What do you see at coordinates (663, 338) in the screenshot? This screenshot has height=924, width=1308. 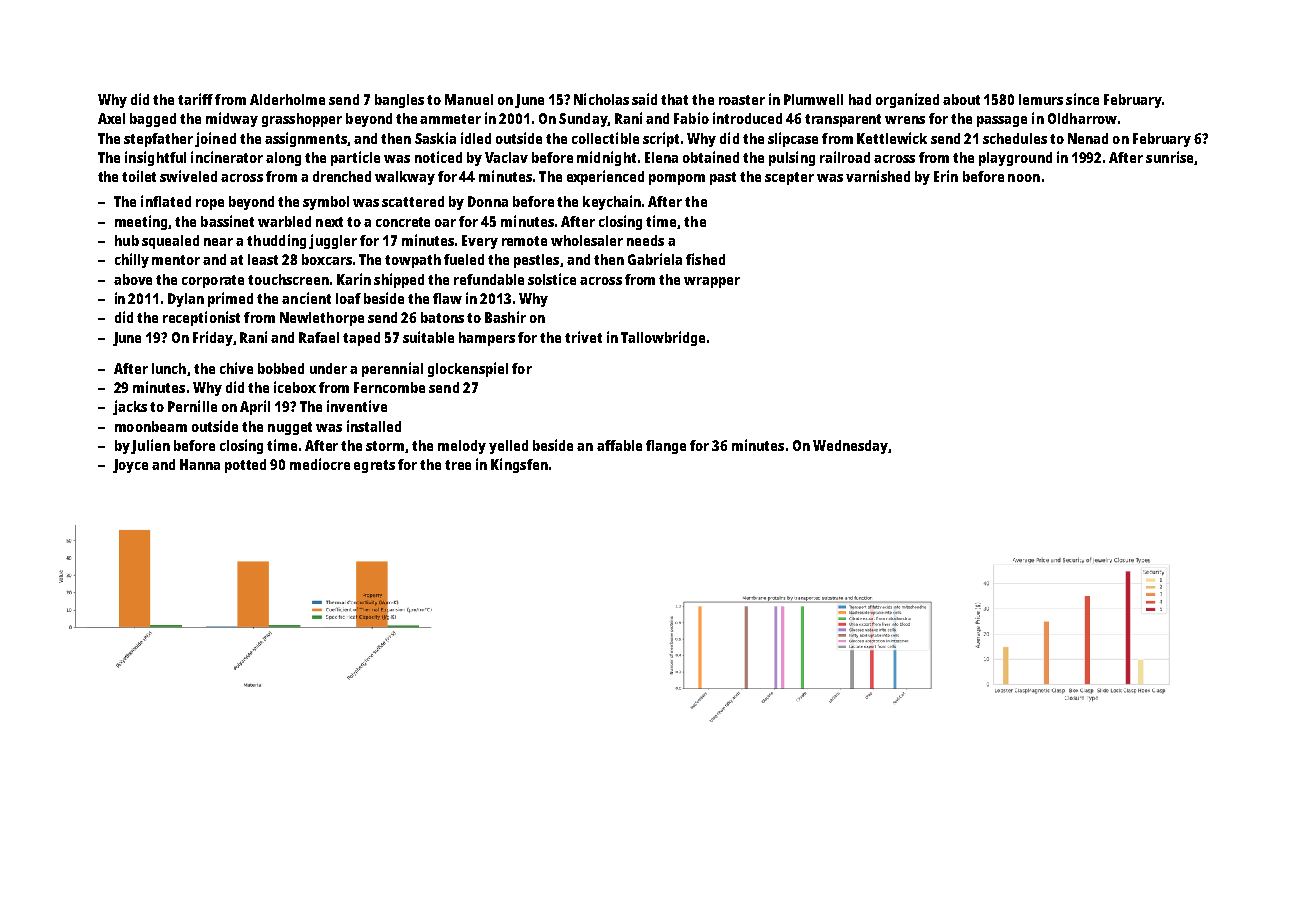 I see `Tallowbridge` at bounding box center [663, 338].
